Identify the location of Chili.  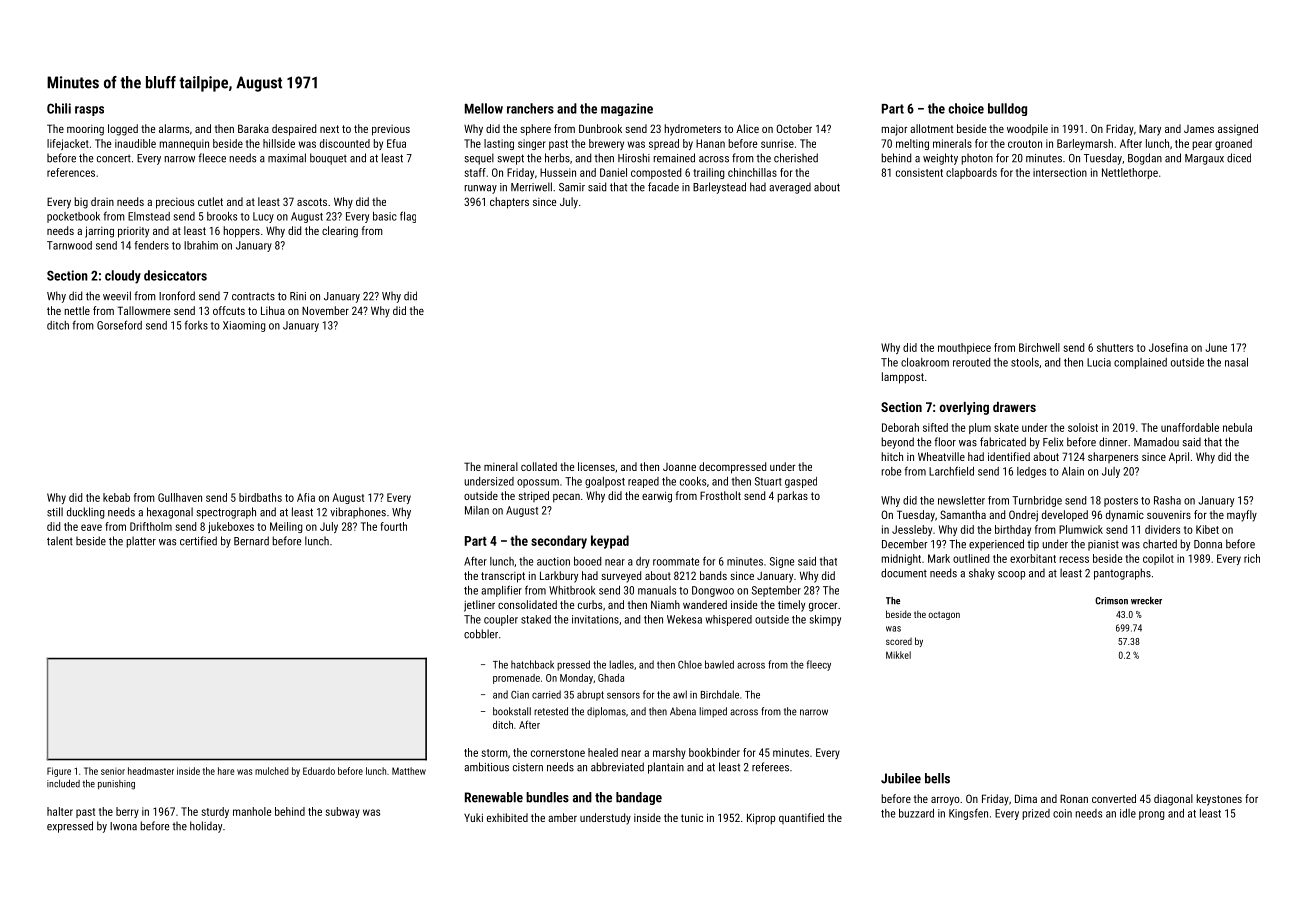
(59, 108).
